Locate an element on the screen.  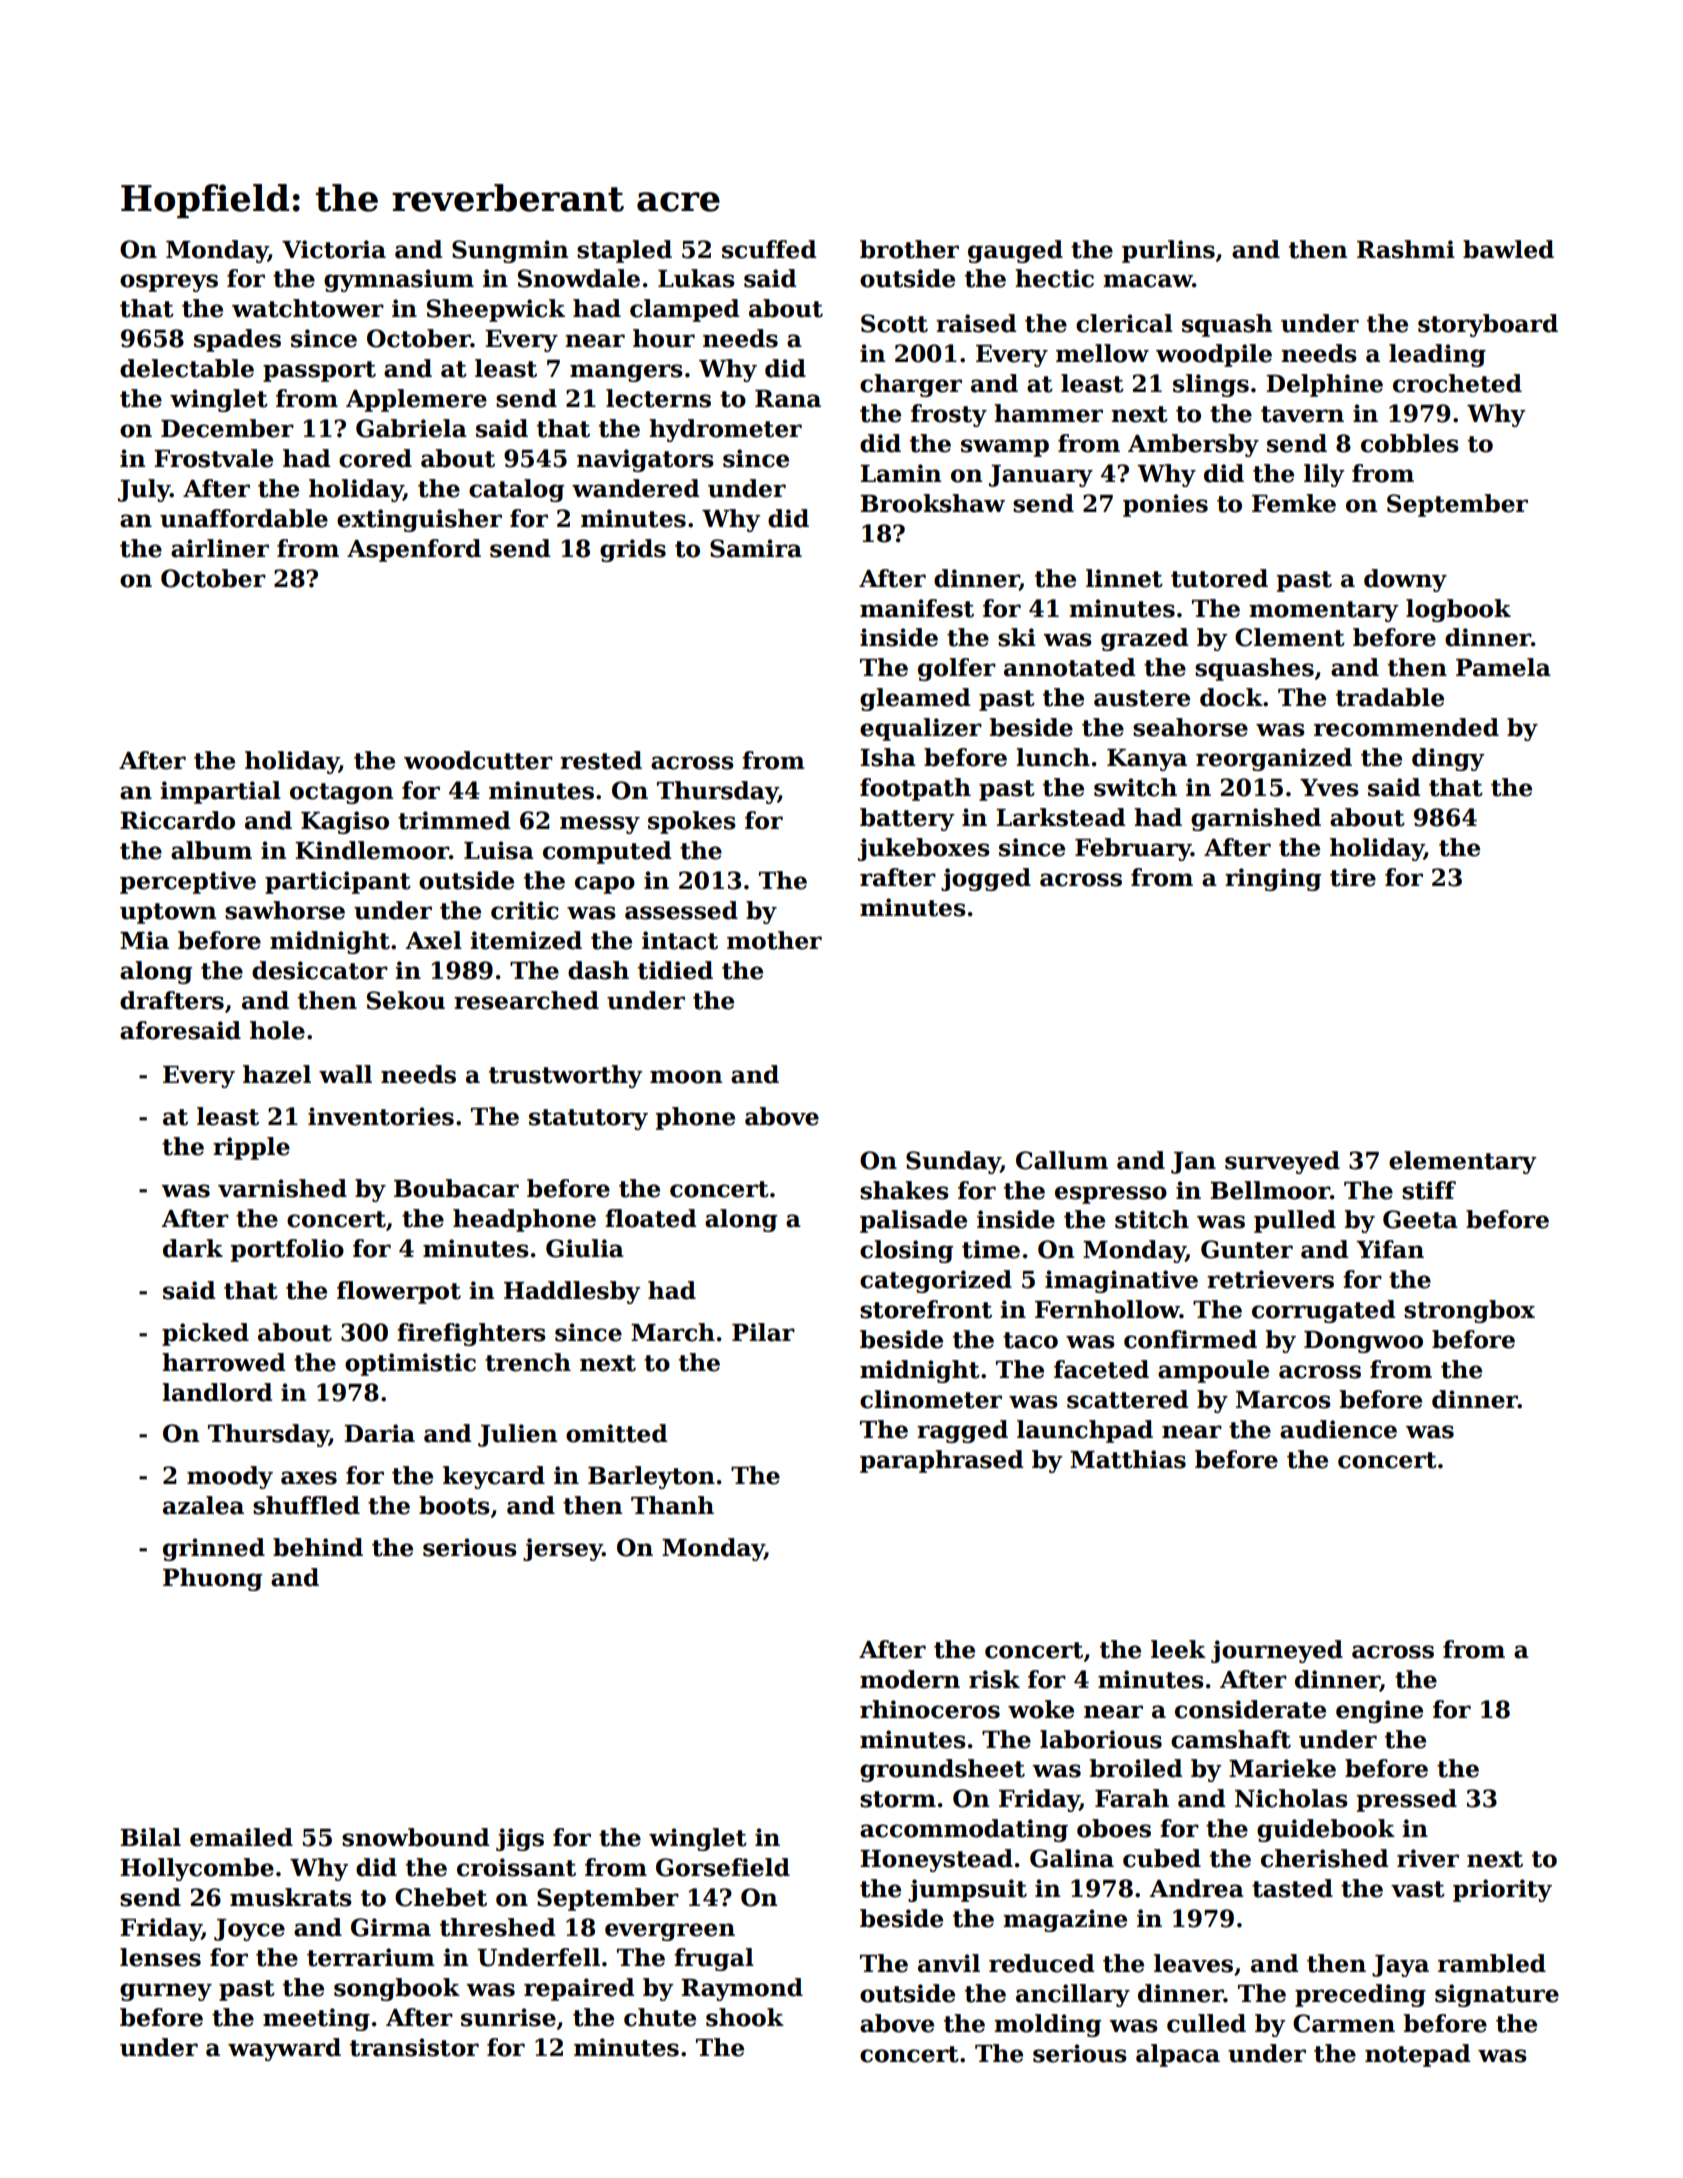
logbook is located at coordinates (1458, 610).
